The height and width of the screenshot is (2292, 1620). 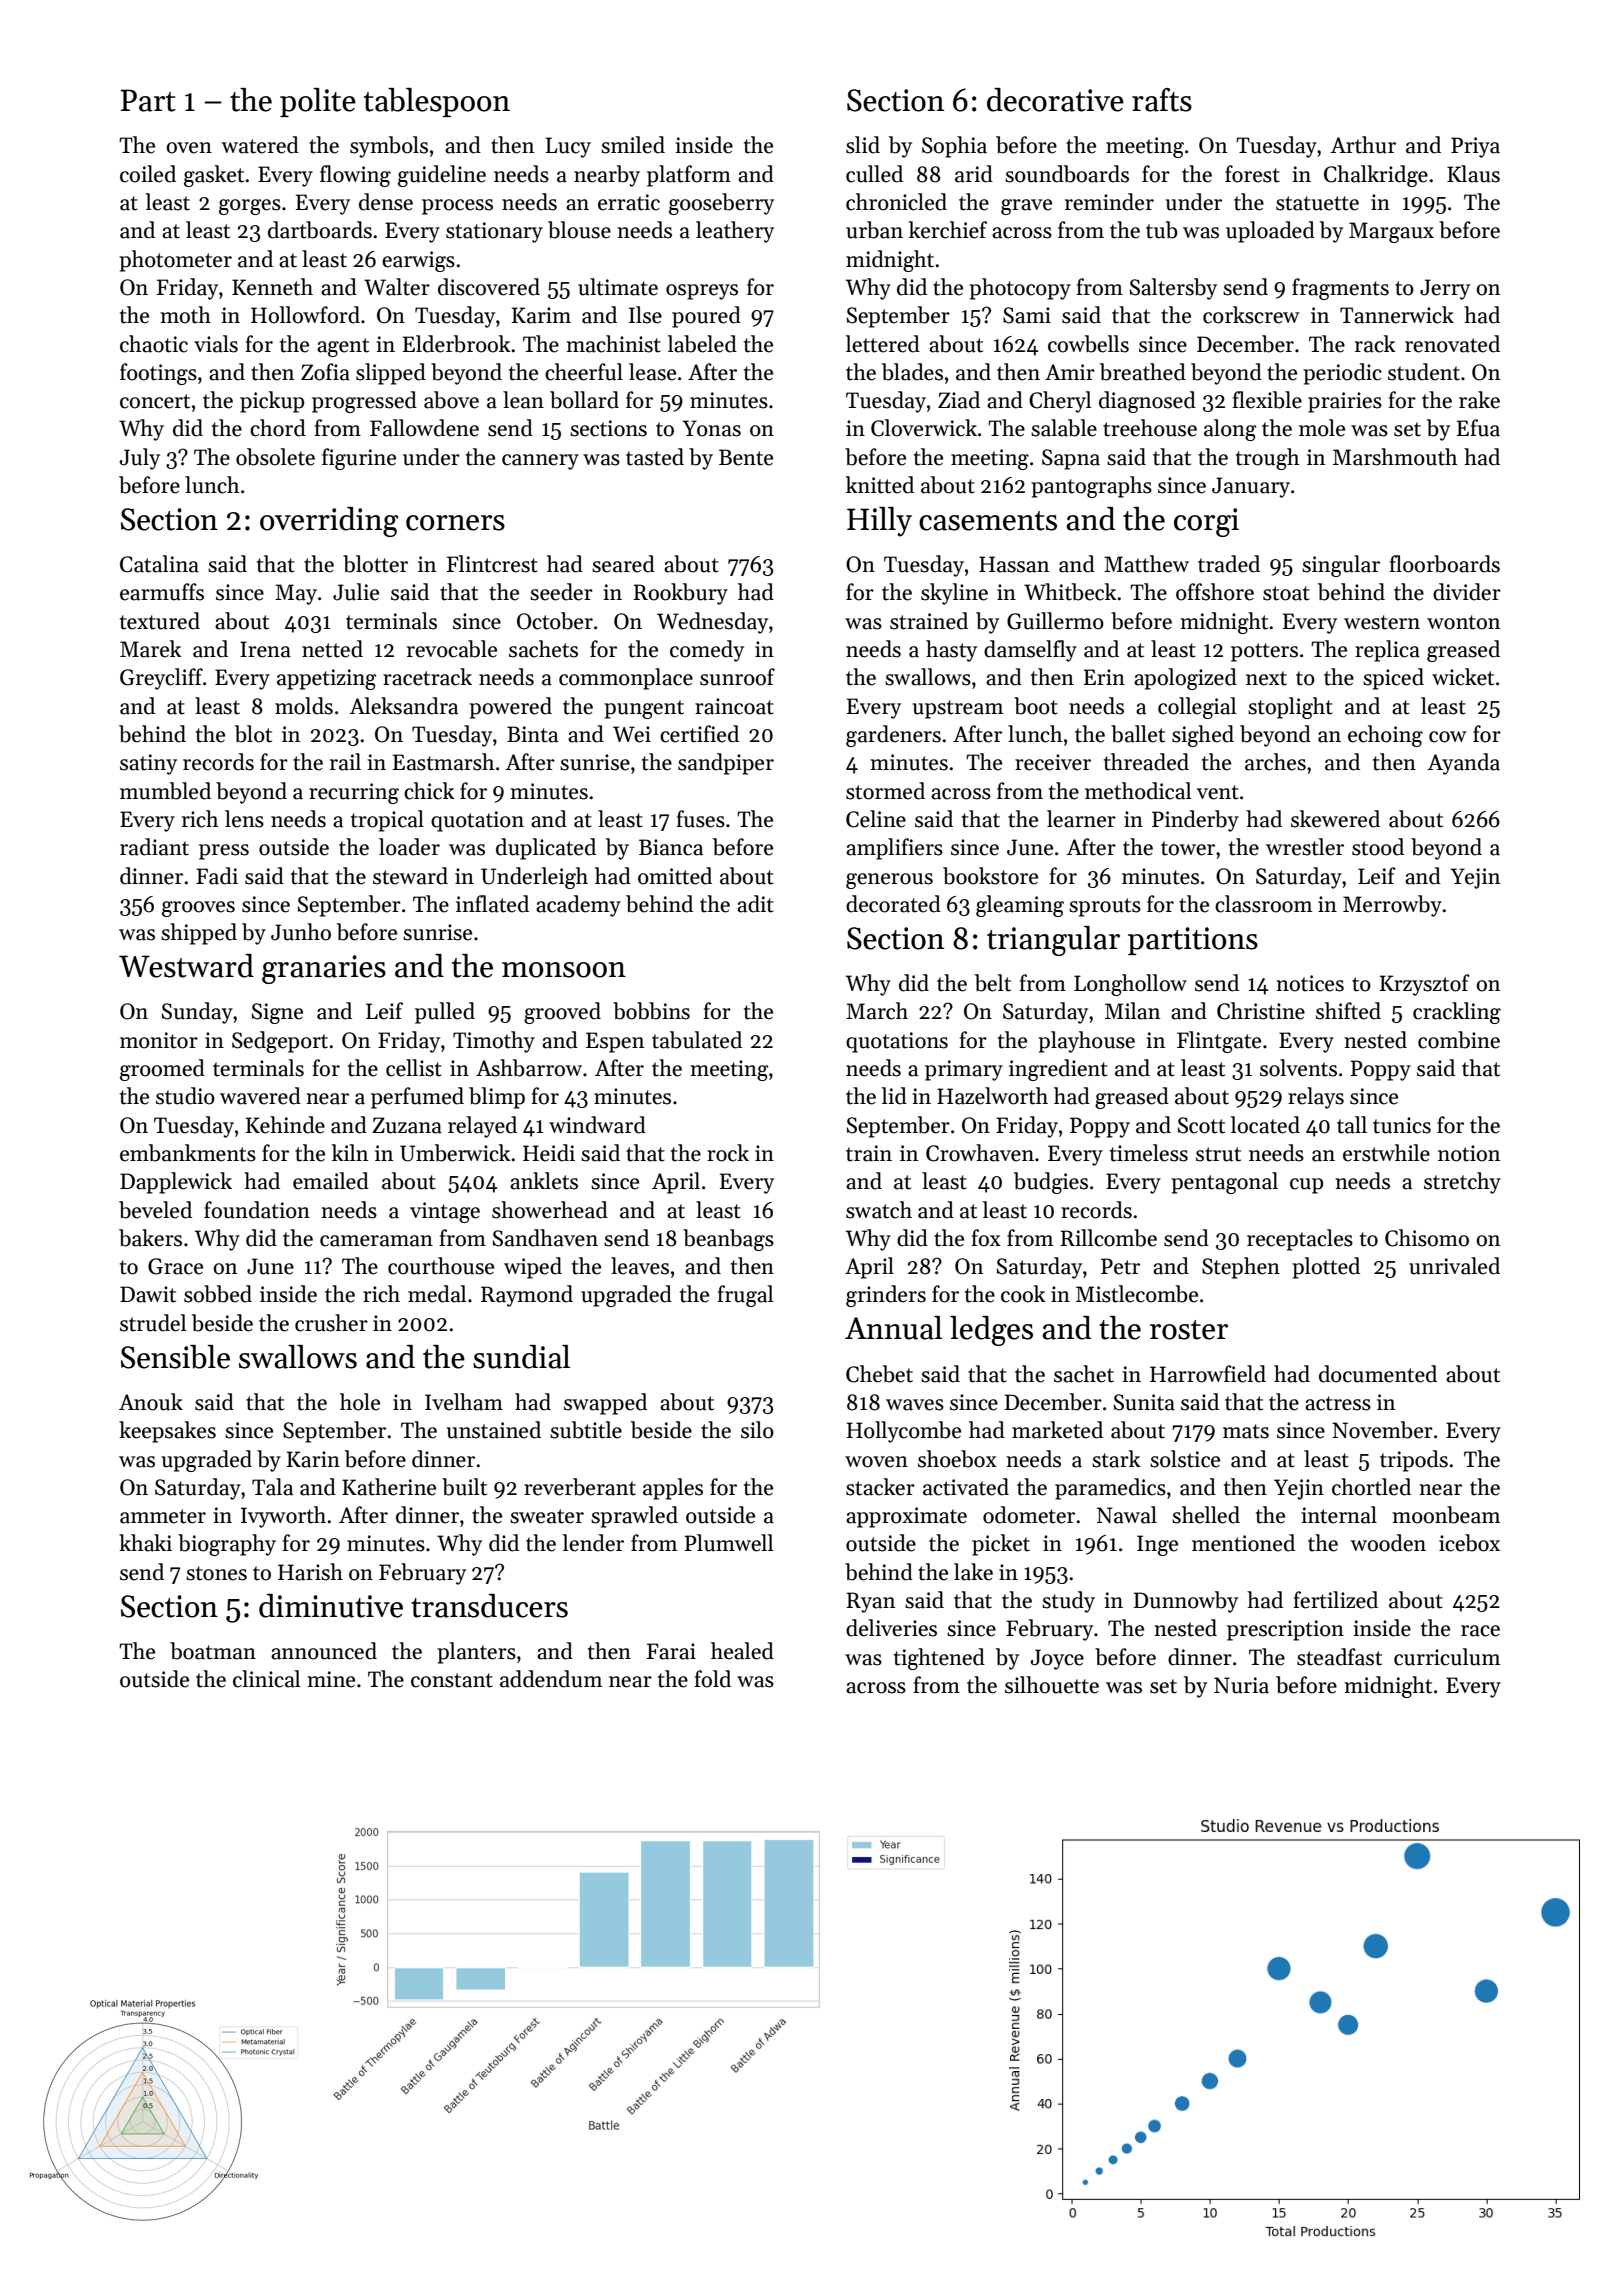 I want to click on vials, so click(x=216, y=344).
